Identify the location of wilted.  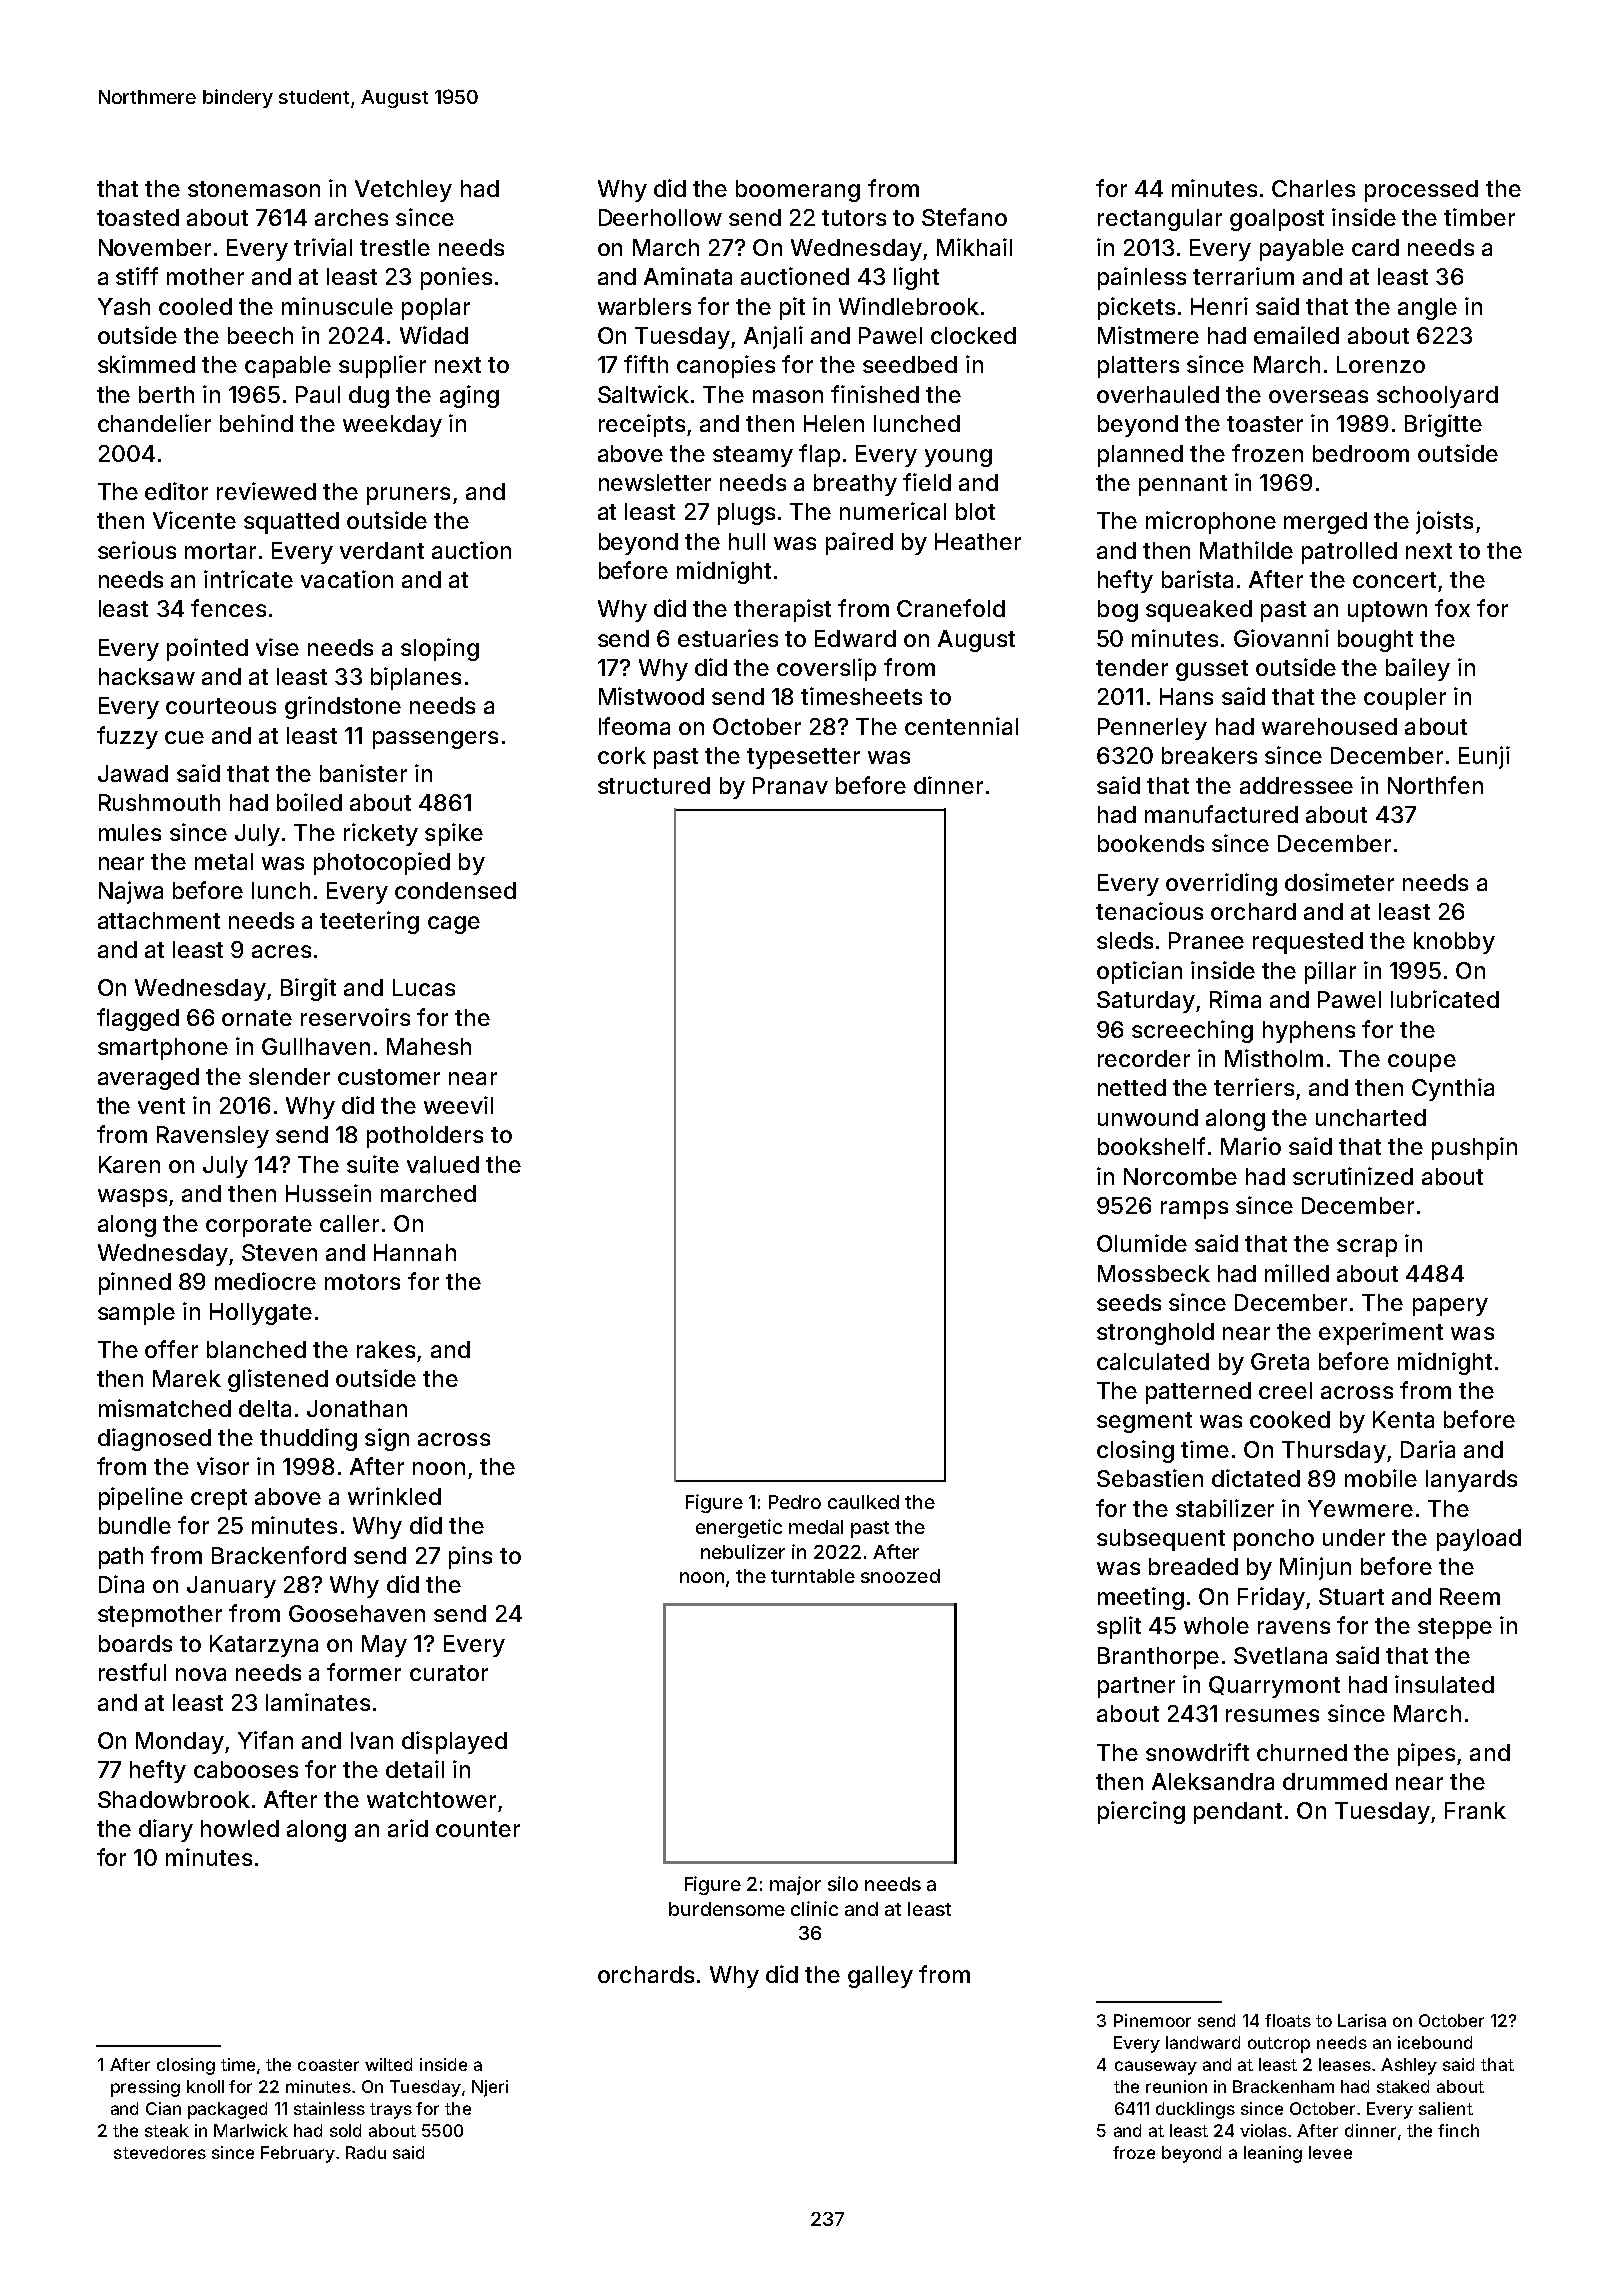
(388, 2064).
